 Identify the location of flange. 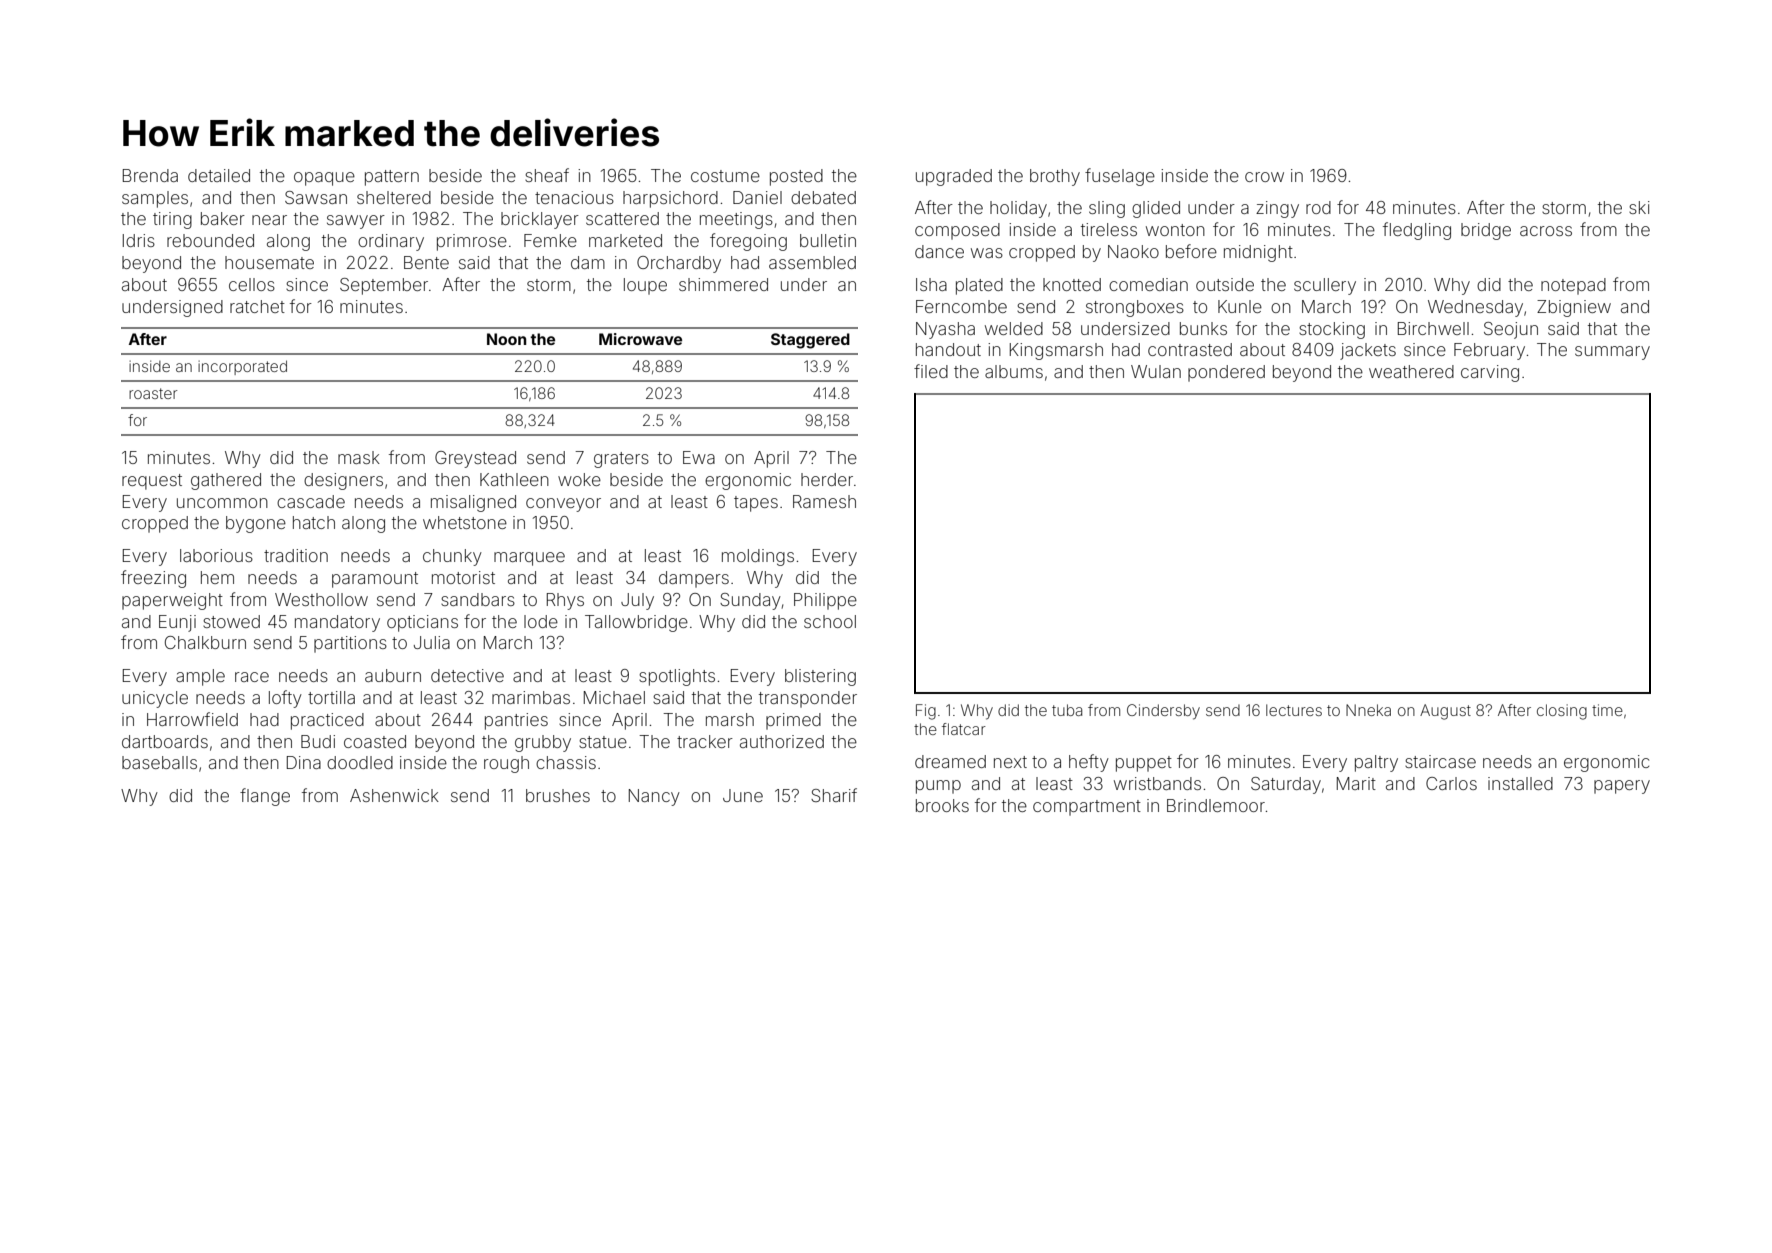
(265, 797).
